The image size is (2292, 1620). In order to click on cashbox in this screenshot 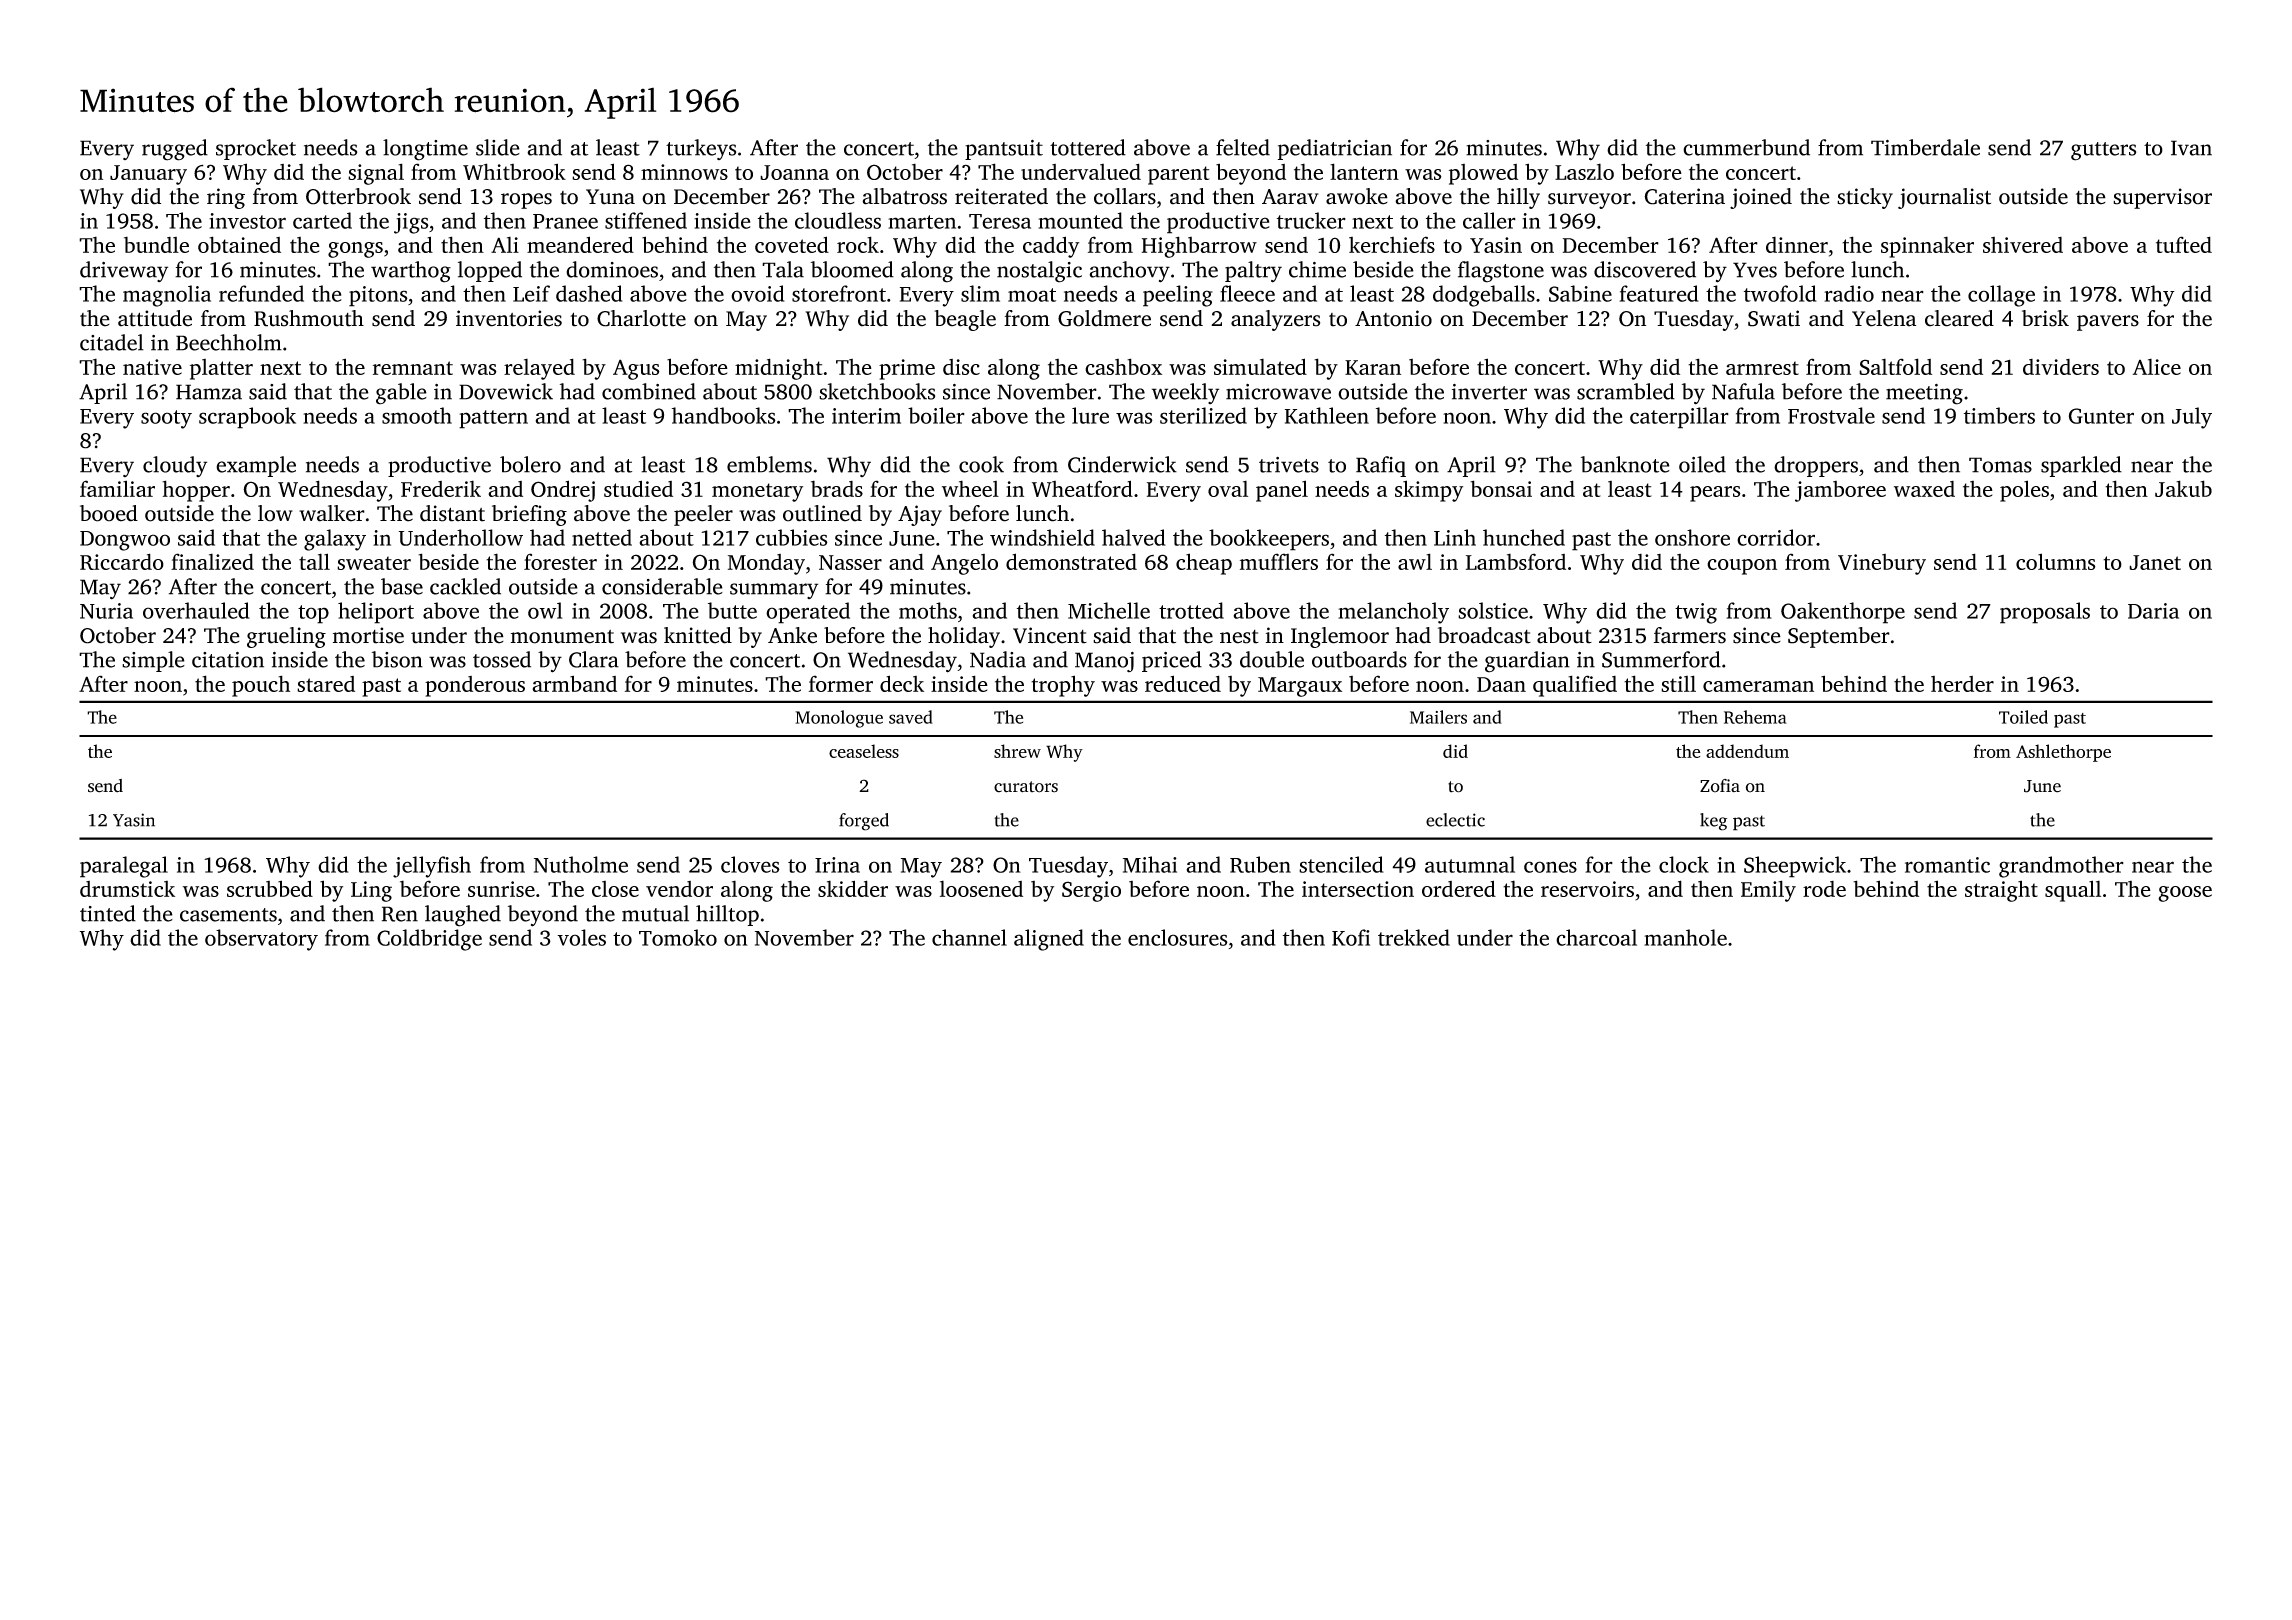, I will do `click(1123, 366)`.
